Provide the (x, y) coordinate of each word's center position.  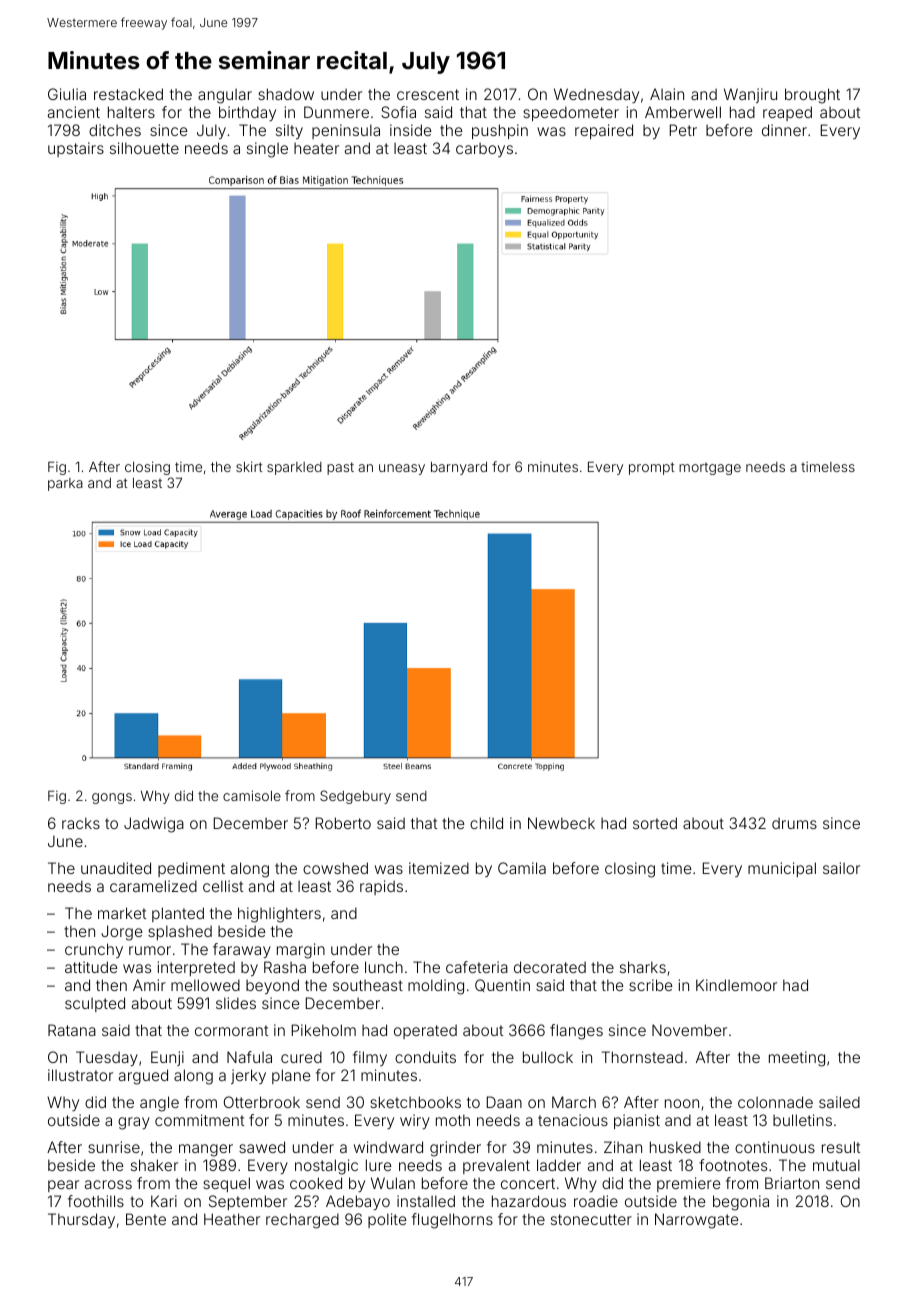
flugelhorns (452, 1221)
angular (225, 96)
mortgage (710, 468)
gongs (112, 798)
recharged (302, 1221)
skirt (249, 466)
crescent (428, 94)
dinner (784, 130)
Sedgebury (355, 797)
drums (794, 823)
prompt (652, 468)
